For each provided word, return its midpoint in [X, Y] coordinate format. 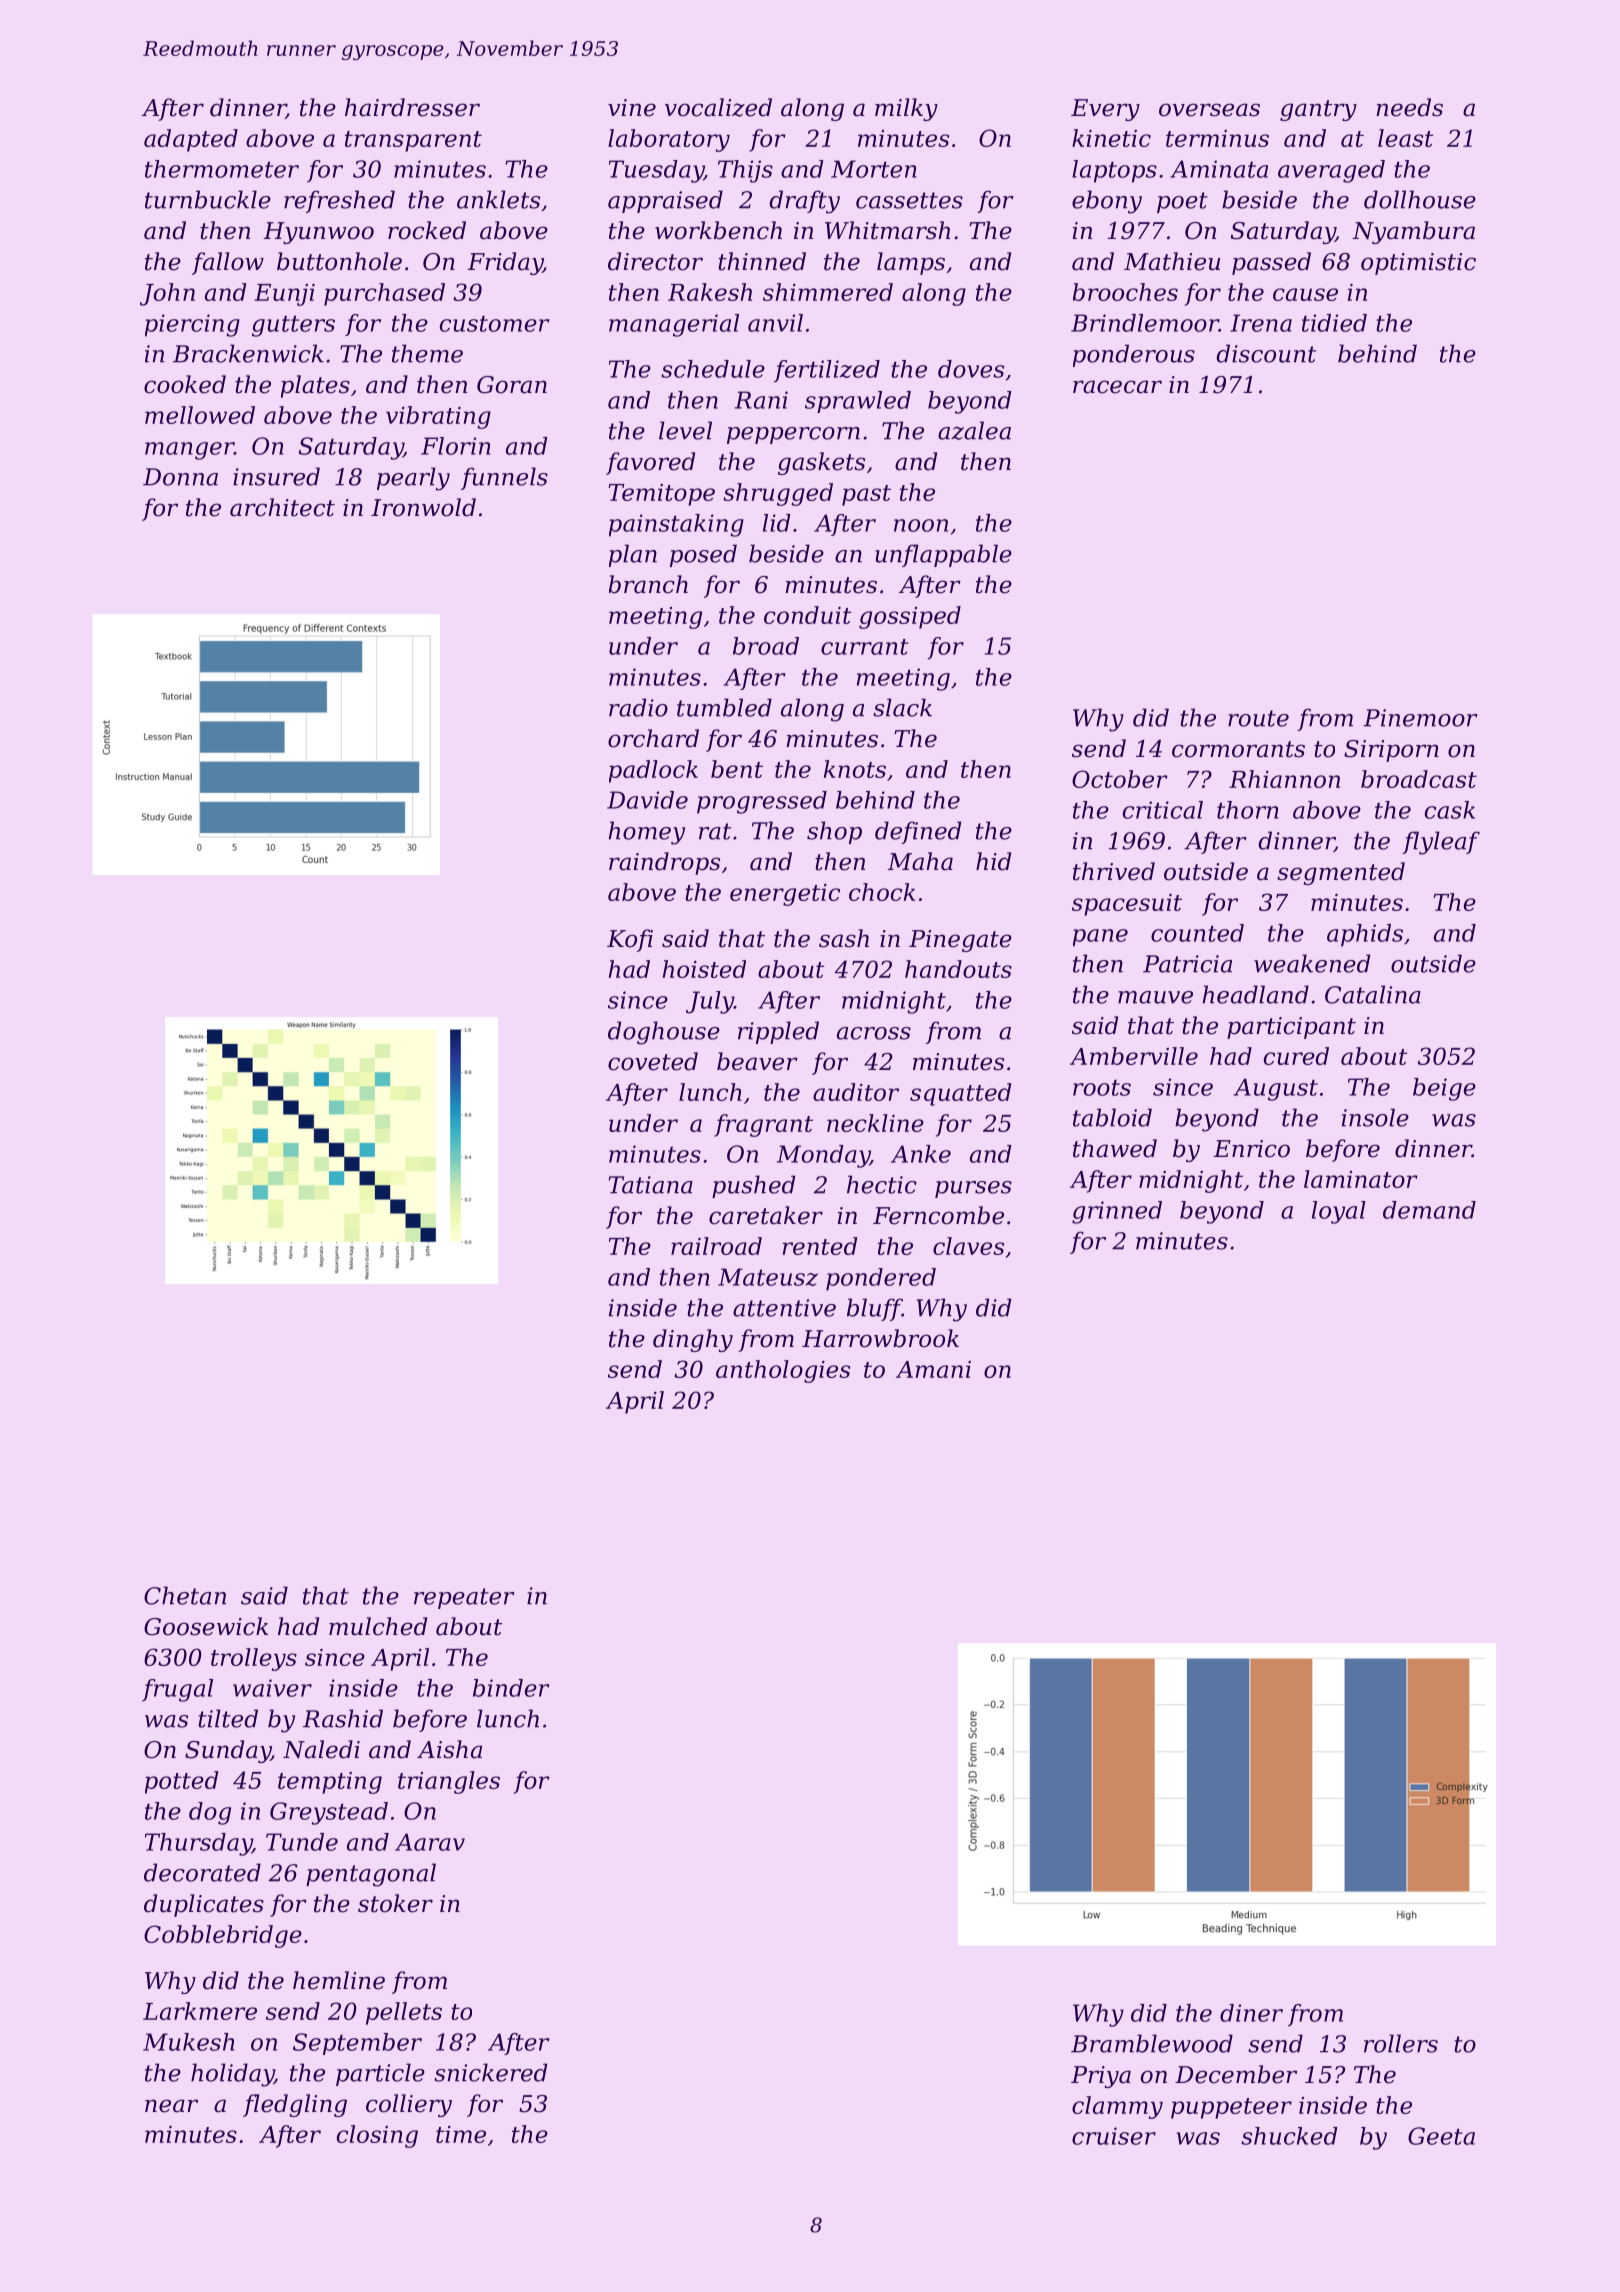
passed [1271, 263]
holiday [232, 2075]
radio [638, 707]
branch [648, 584]
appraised [665, 201]
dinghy [693, 1340]
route [1258, 718]
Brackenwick [248, 353]
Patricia [1187, 964]
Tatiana [651, 1185]
